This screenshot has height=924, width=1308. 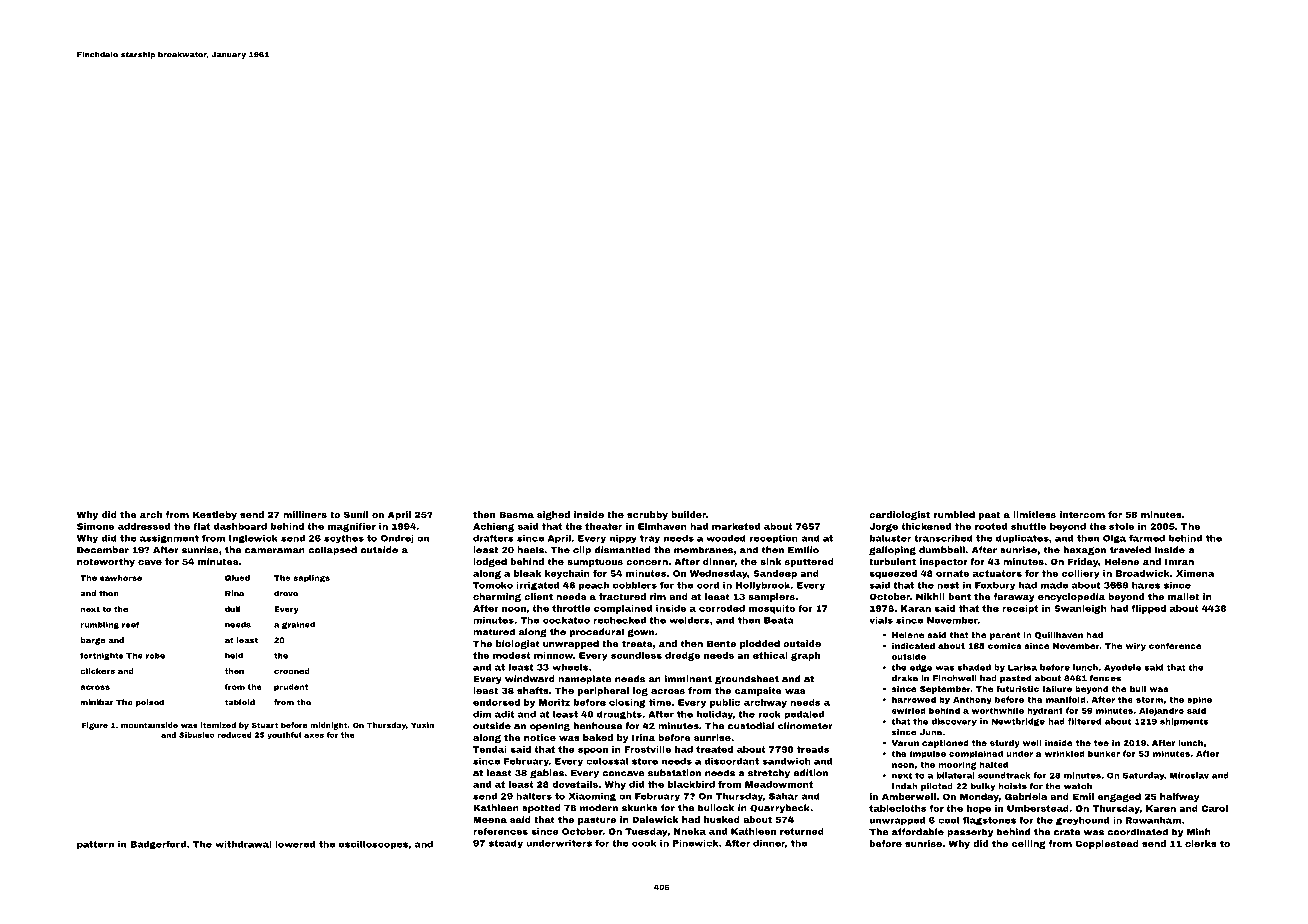 I want to click on Sibusiso, so click(x=197, y=735).
